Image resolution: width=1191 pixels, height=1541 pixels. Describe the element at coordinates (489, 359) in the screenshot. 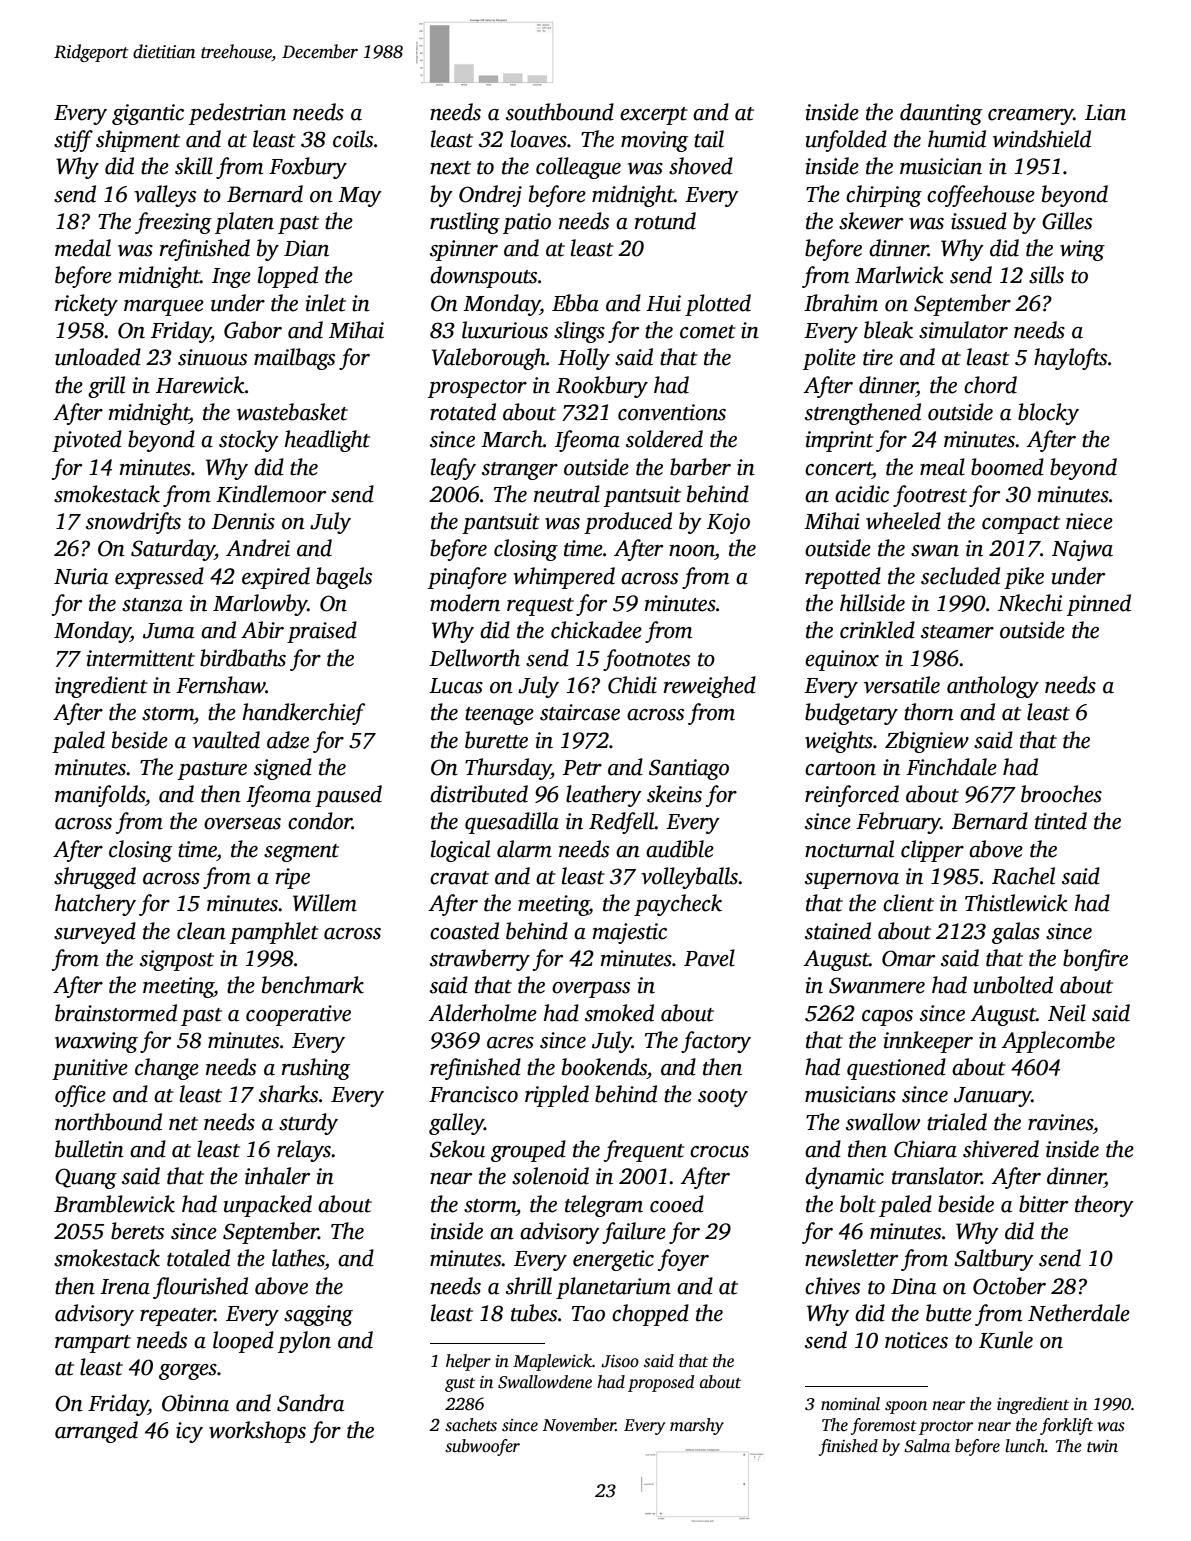

I see `Valeborough` at that location.
